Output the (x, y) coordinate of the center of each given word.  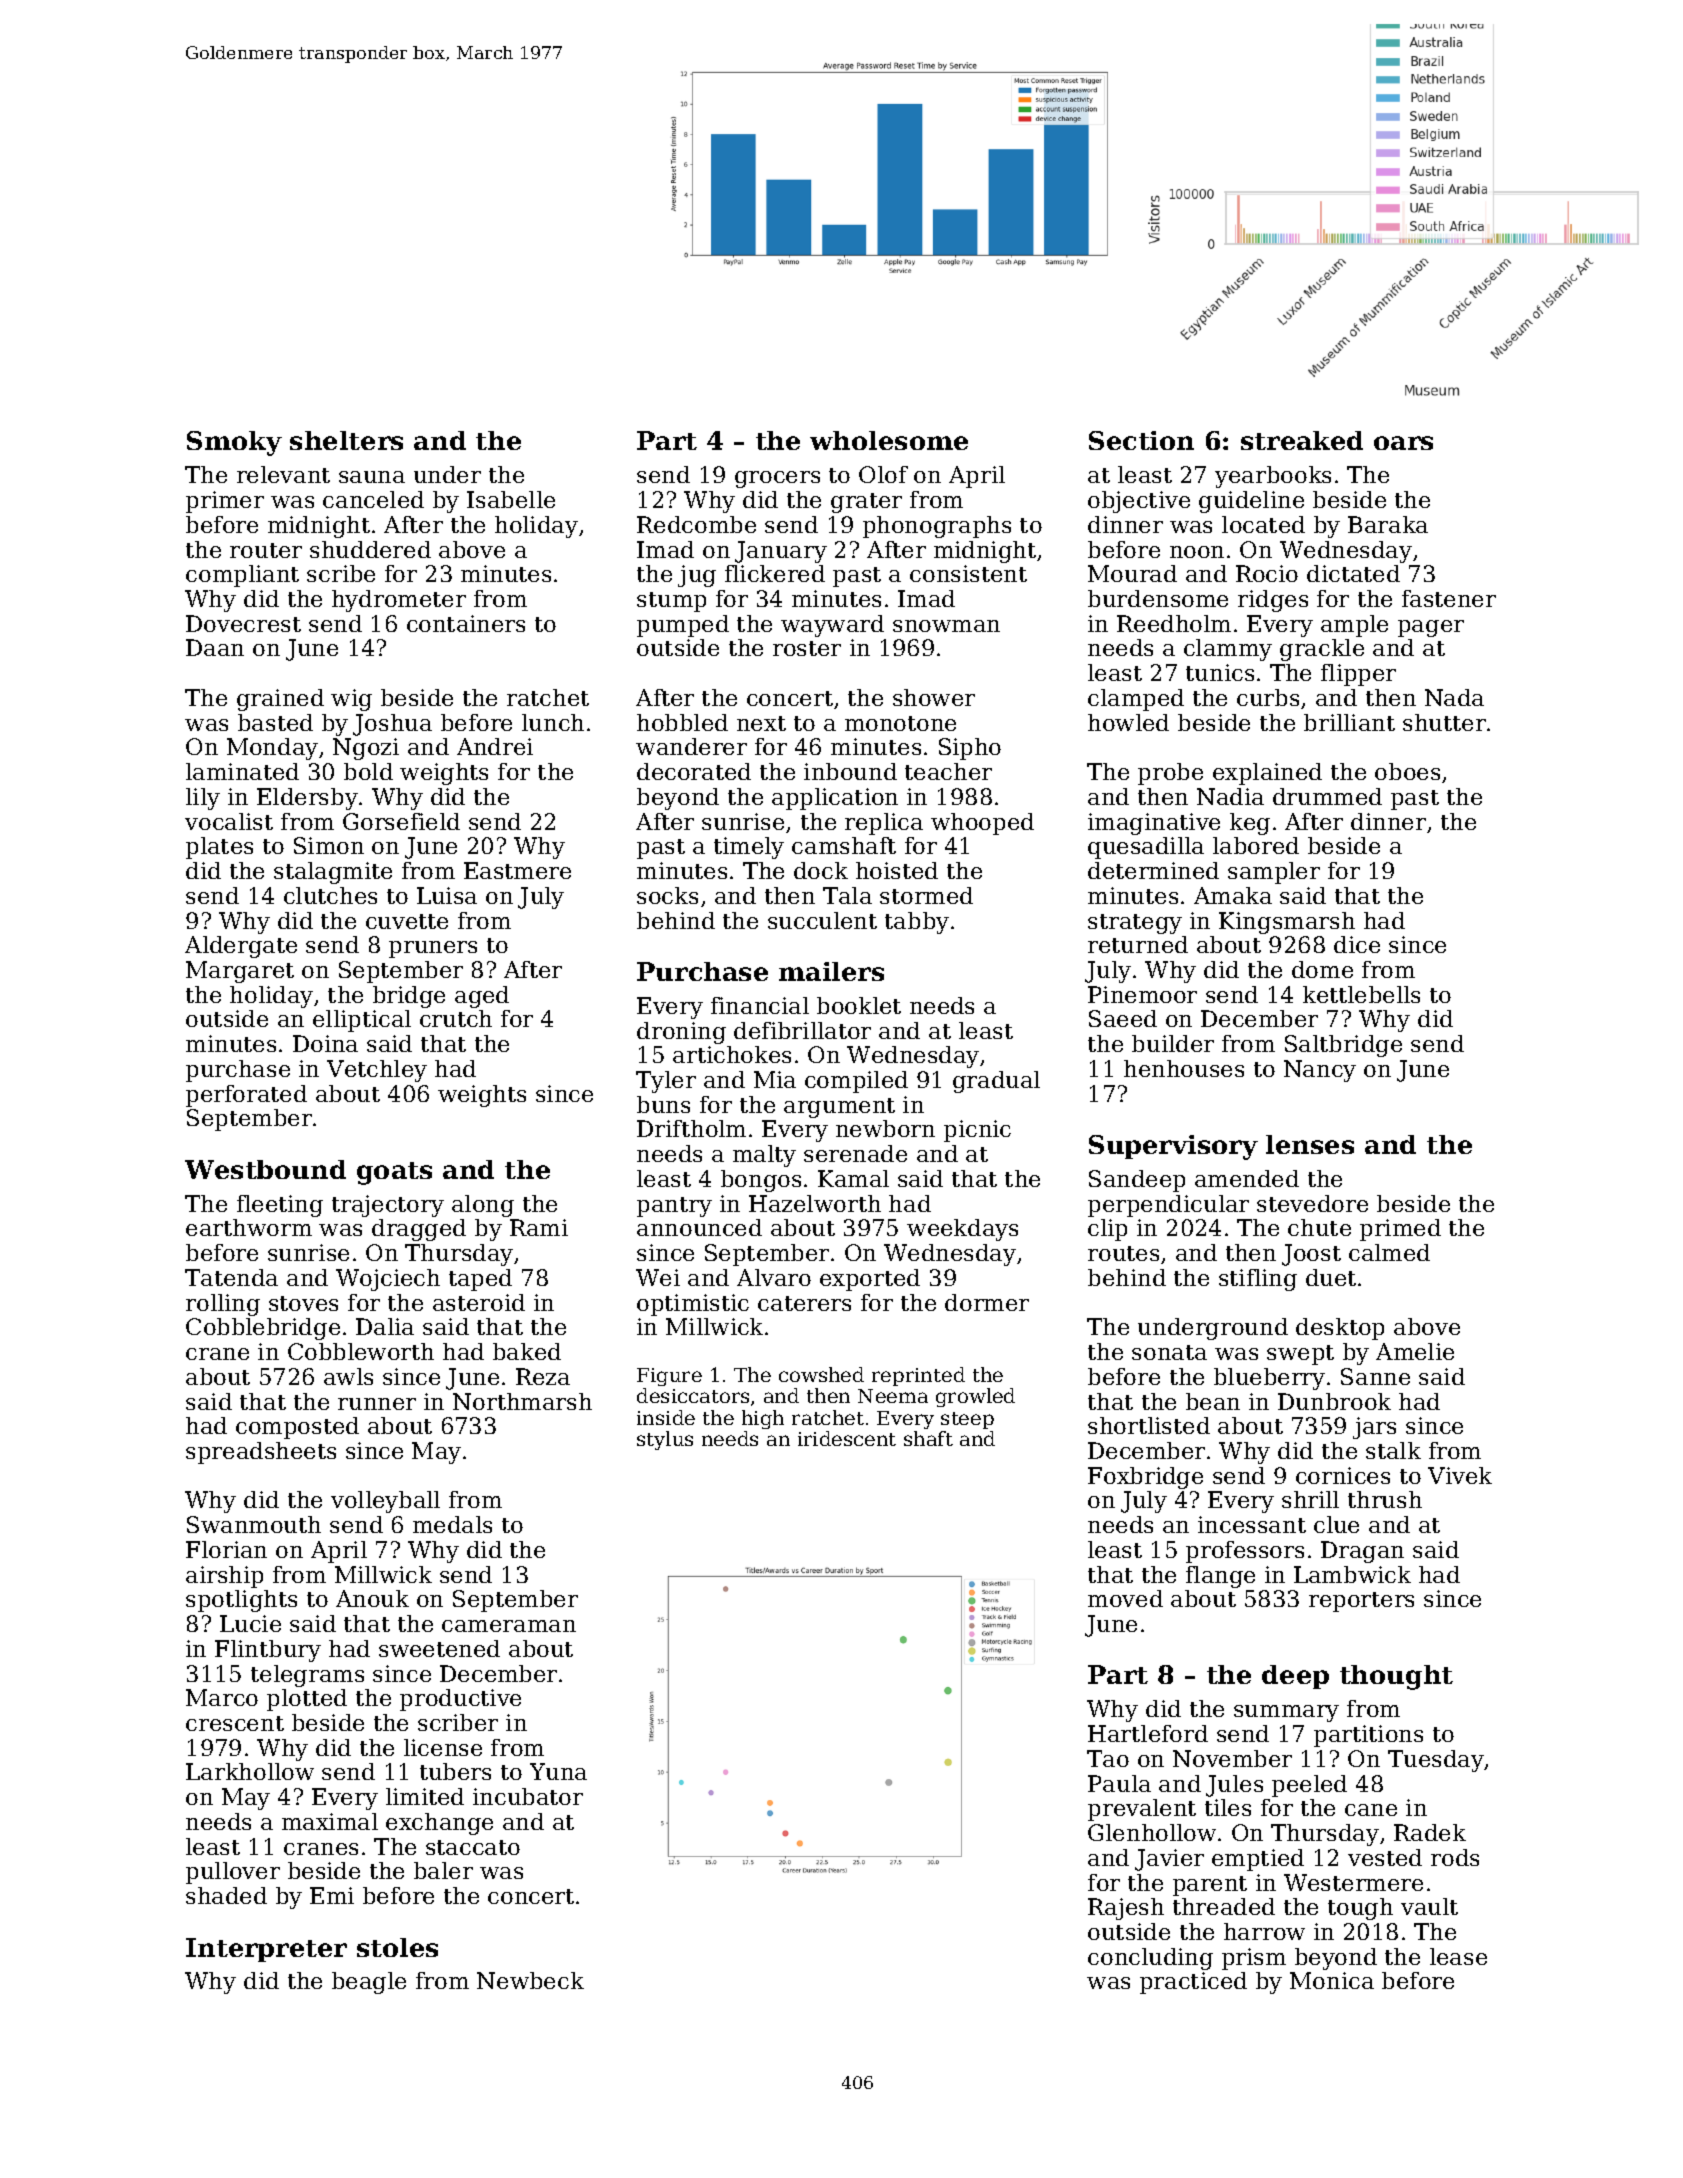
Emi (332, 1895)
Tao (1108, 1758)
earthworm (249, 1227)
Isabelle (511, 499)
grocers (777, 479)
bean (1213, 1401)
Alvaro (774, 1277)
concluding (1150, 1959)
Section (1141, 440)
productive (460, 1700)
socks (667, 895)
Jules (1234, 1786)
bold (368, 771)
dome (1322, 969)
